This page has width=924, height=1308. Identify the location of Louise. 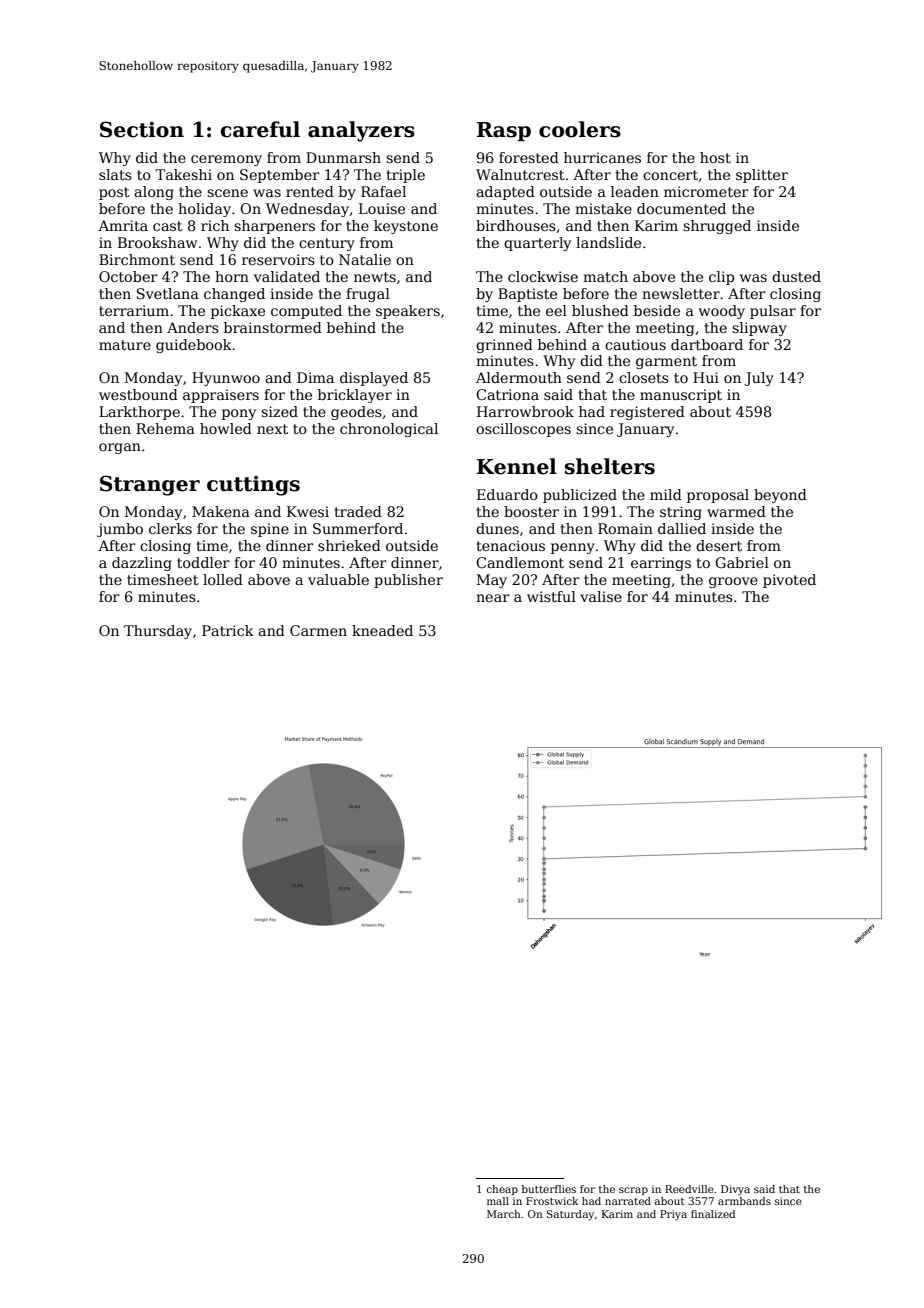
(382, 208).
